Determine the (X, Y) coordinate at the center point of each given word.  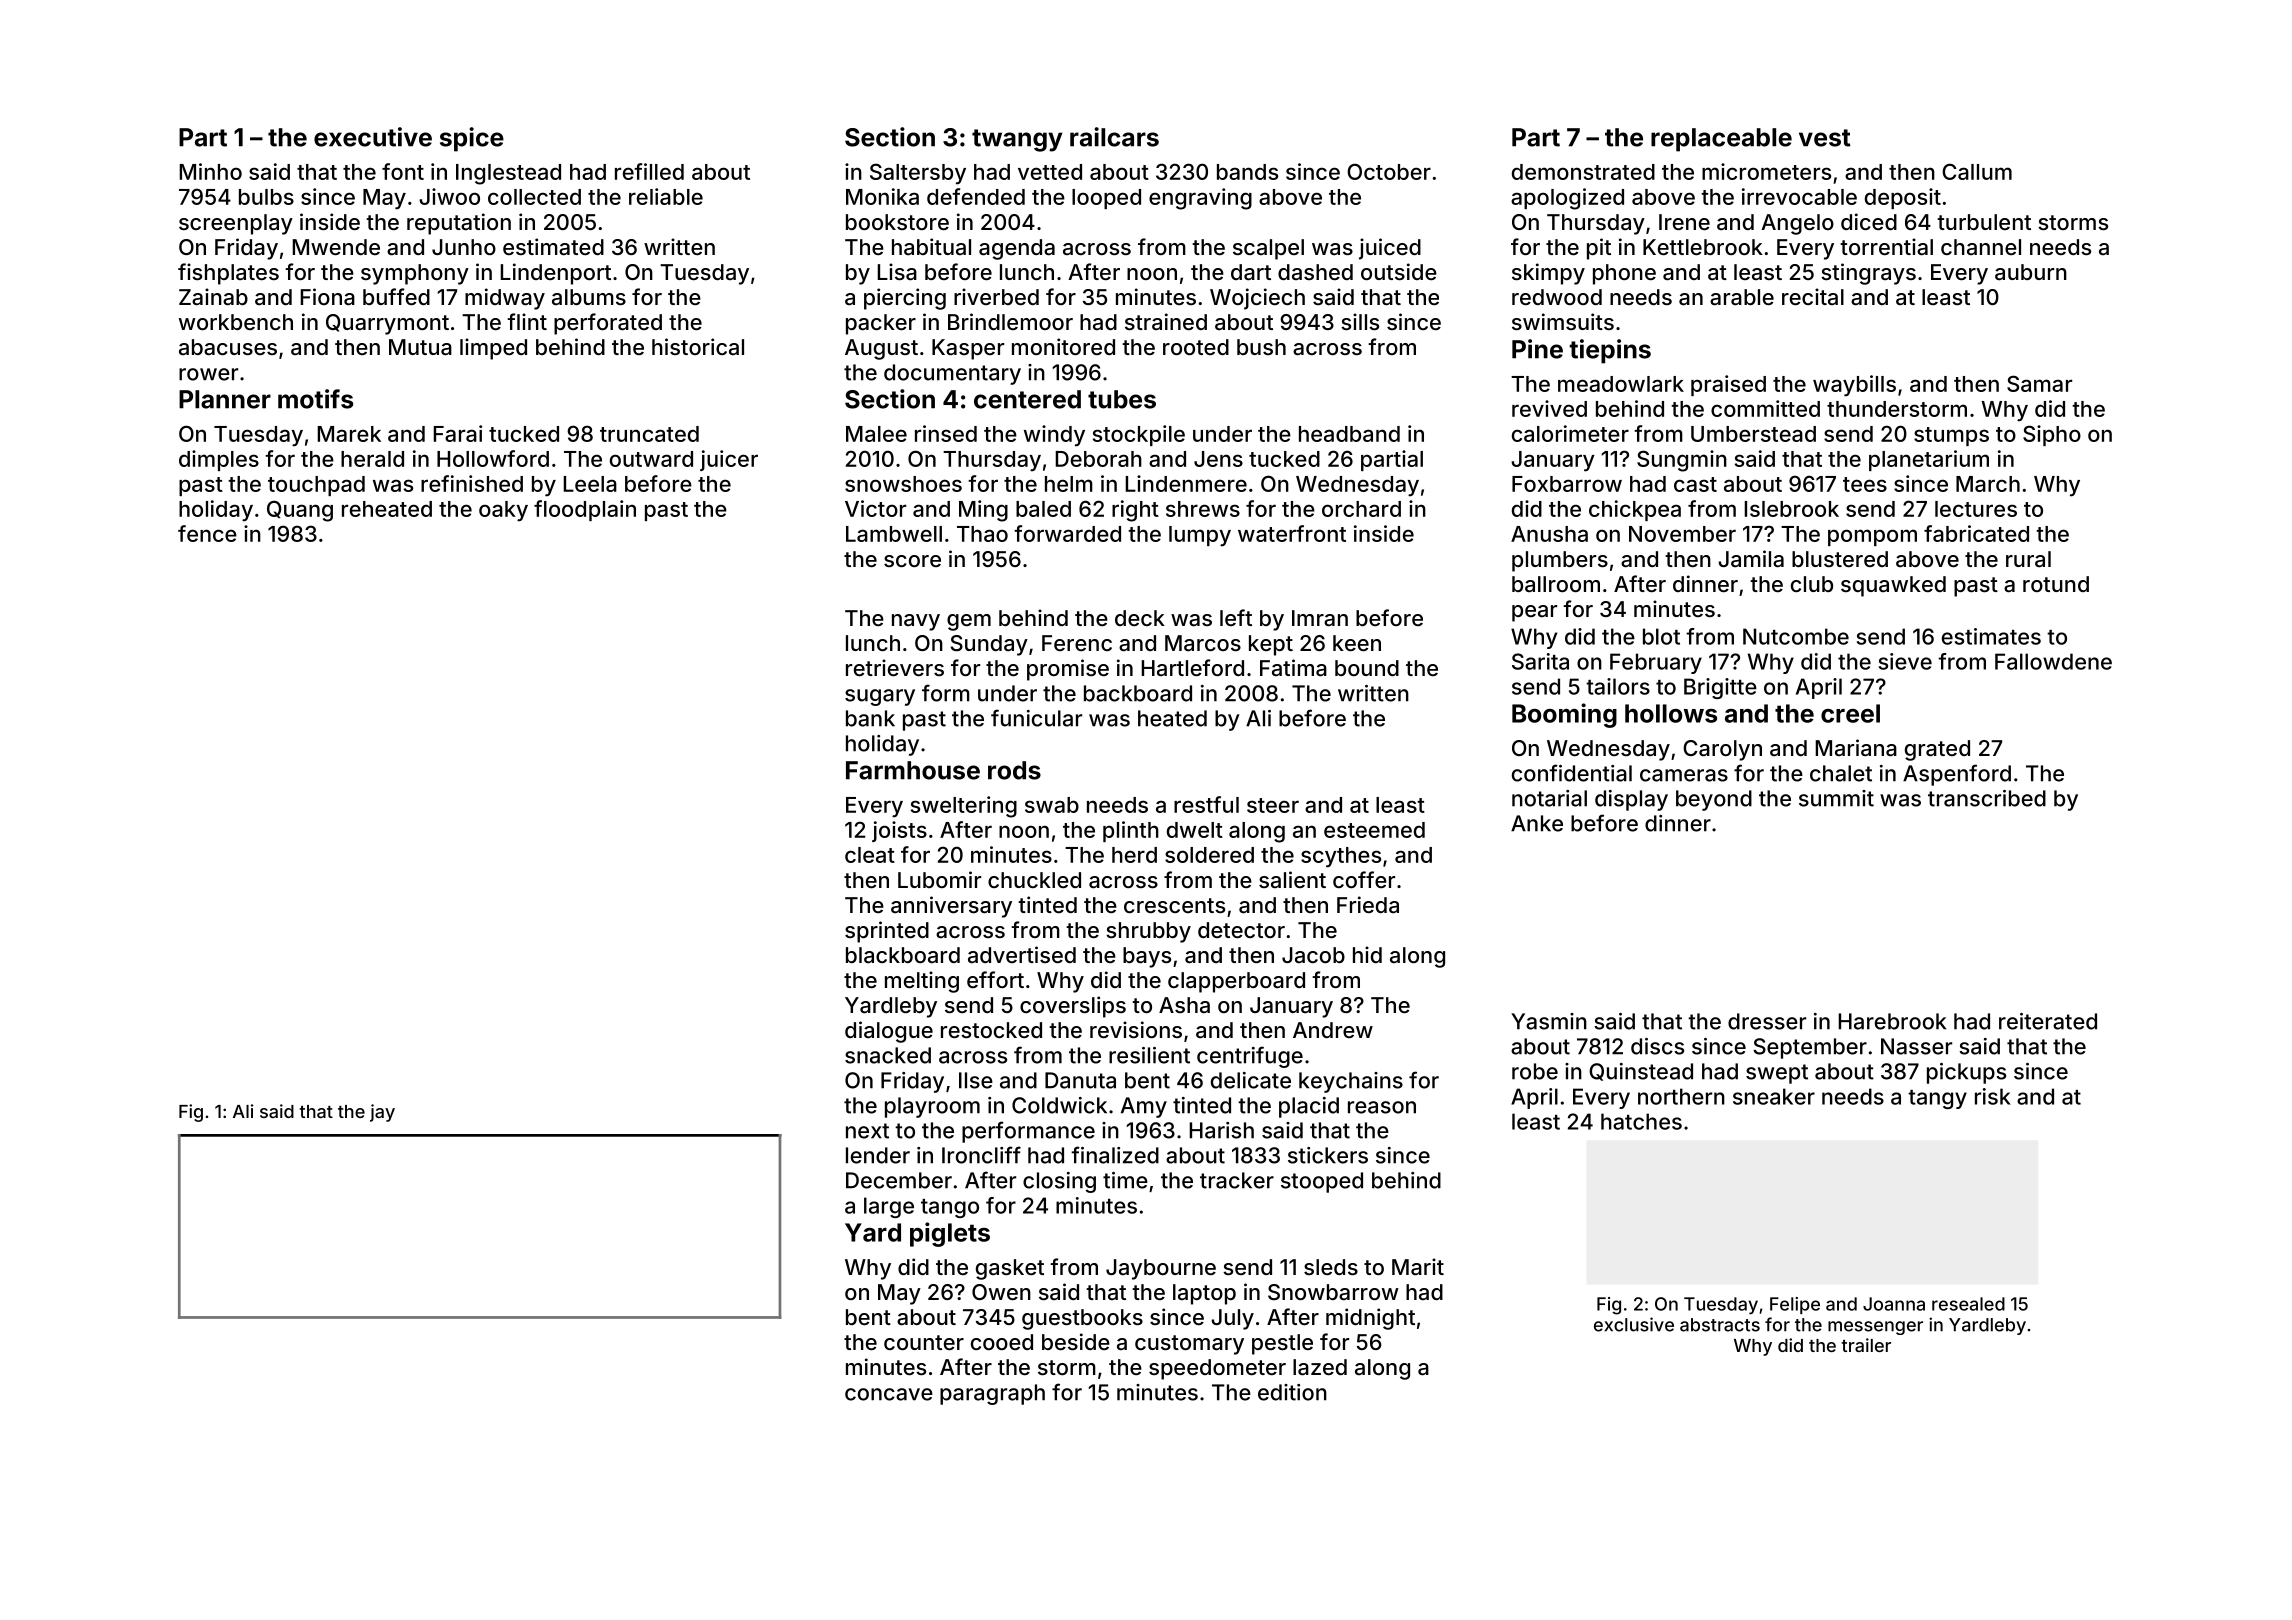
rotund (2056, 584)
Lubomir (939, 879)
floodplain (585, 510)
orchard (1361, 509)
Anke (1537, 823)
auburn (2031, 272)
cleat (870, 855)
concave (889, 1394)
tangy (1937, 1099)
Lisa (897, 272)
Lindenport (555, 274)
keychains (1351, 1082)
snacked (888, 1055)
